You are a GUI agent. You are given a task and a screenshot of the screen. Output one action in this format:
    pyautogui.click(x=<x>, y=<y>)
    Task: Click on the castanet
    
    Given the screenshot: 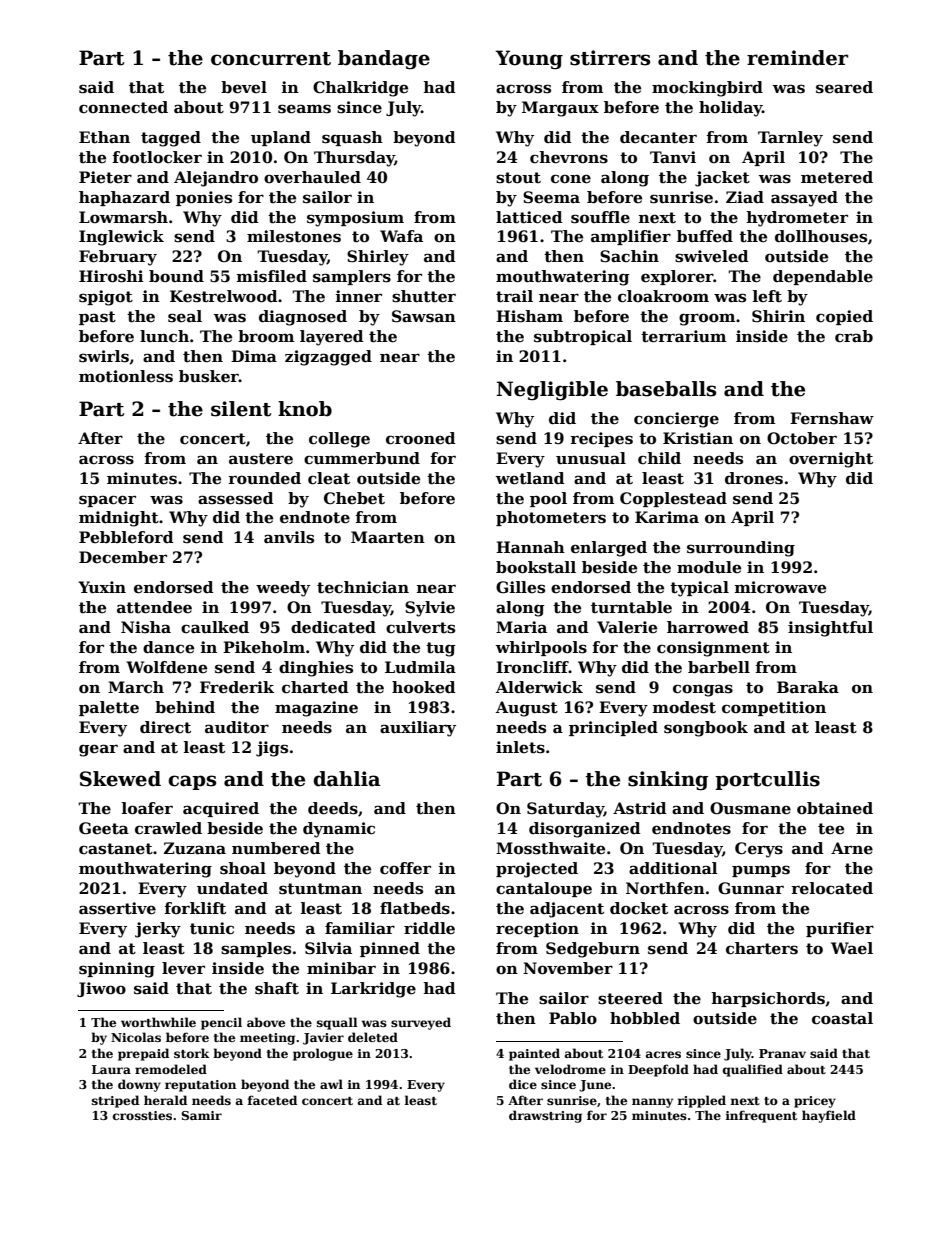 What is the action you would take?
    pyautogui.click(x=116, y=849)
